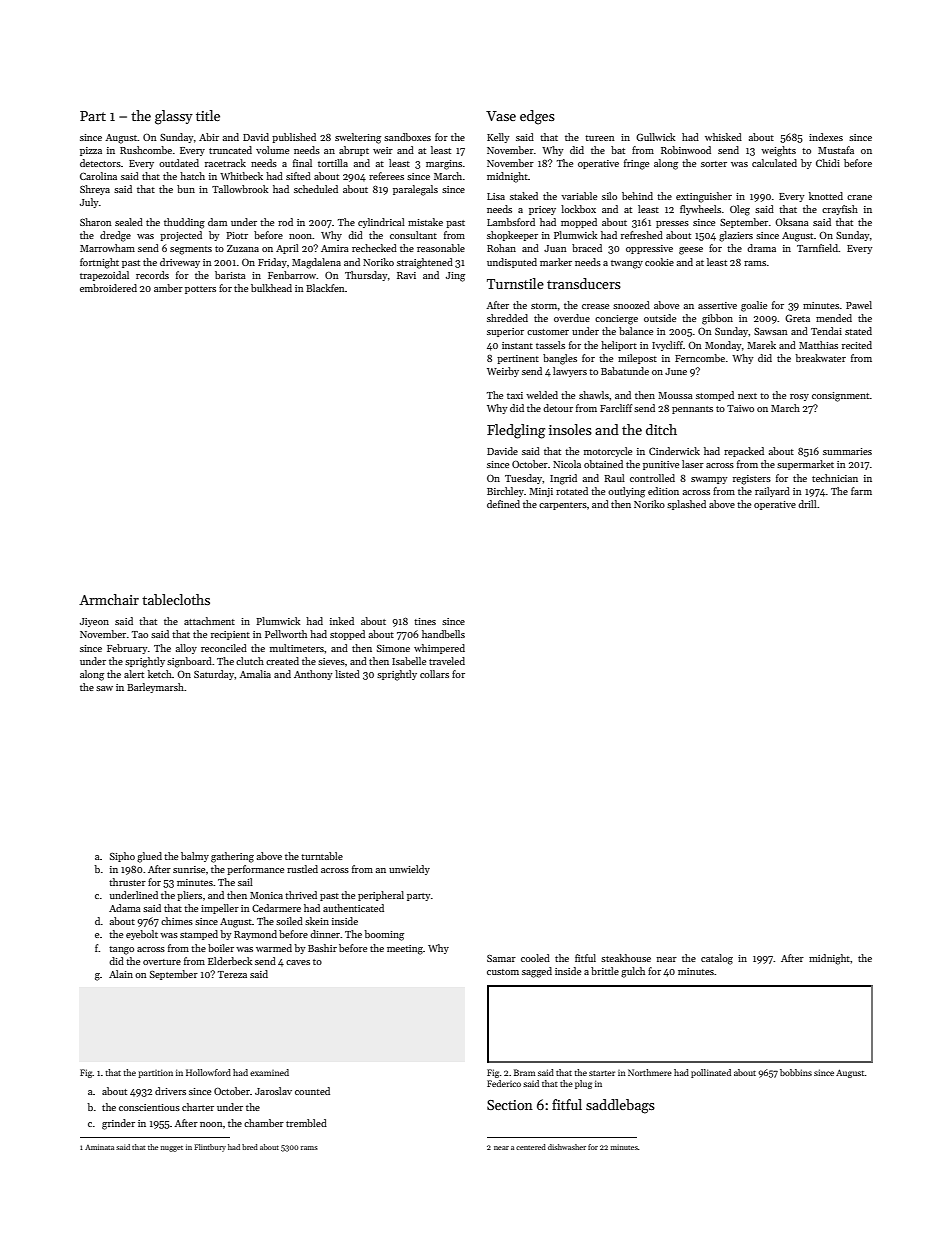 This page has height=1233, width=952. Describe the element at coordinates (796, 1072) in the page. I see `bobbins` at that location.
